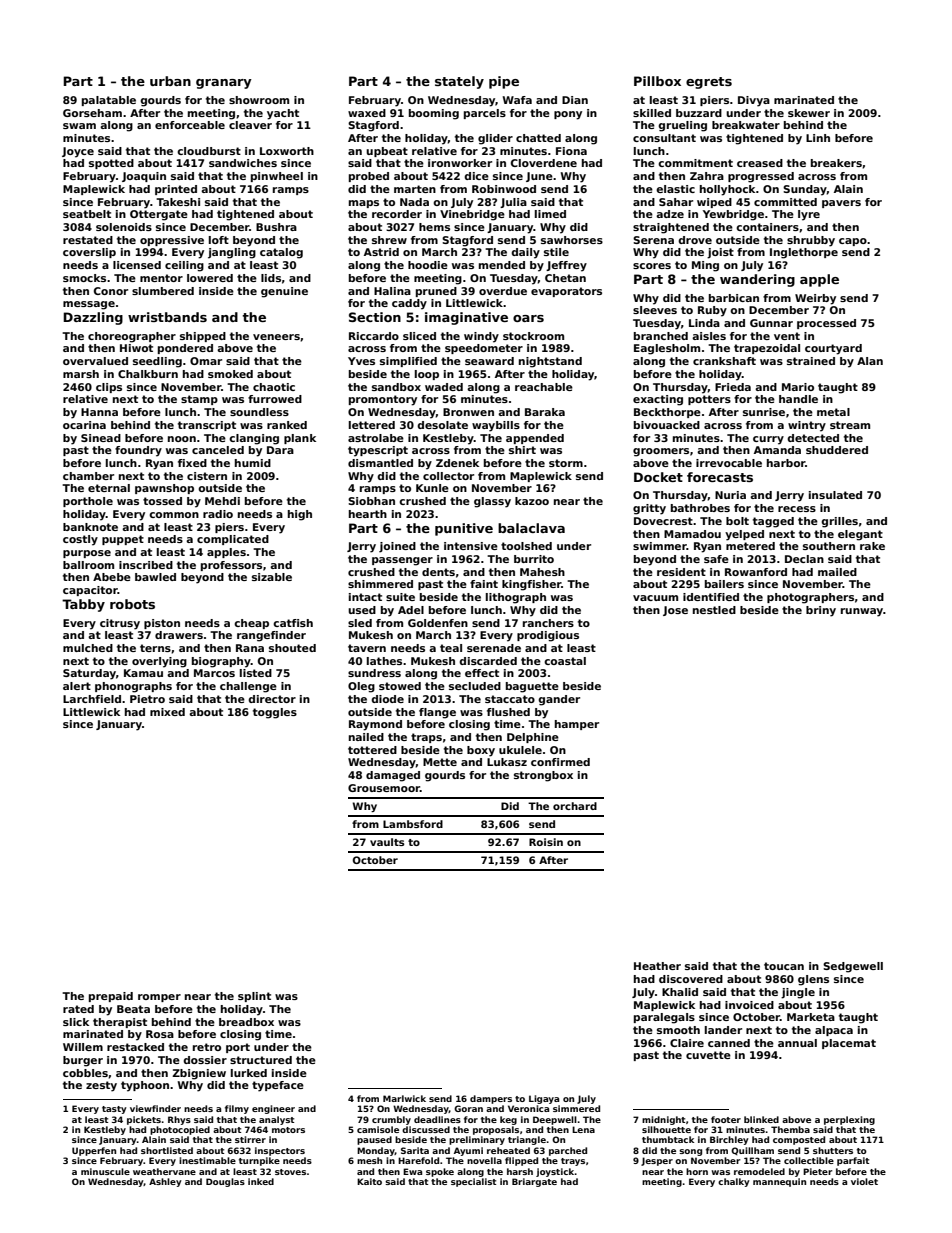 The image size is (952, 1233). Describe the element at coordinates (678, 1030) in the screenshot. I see `smooth` at that location.
